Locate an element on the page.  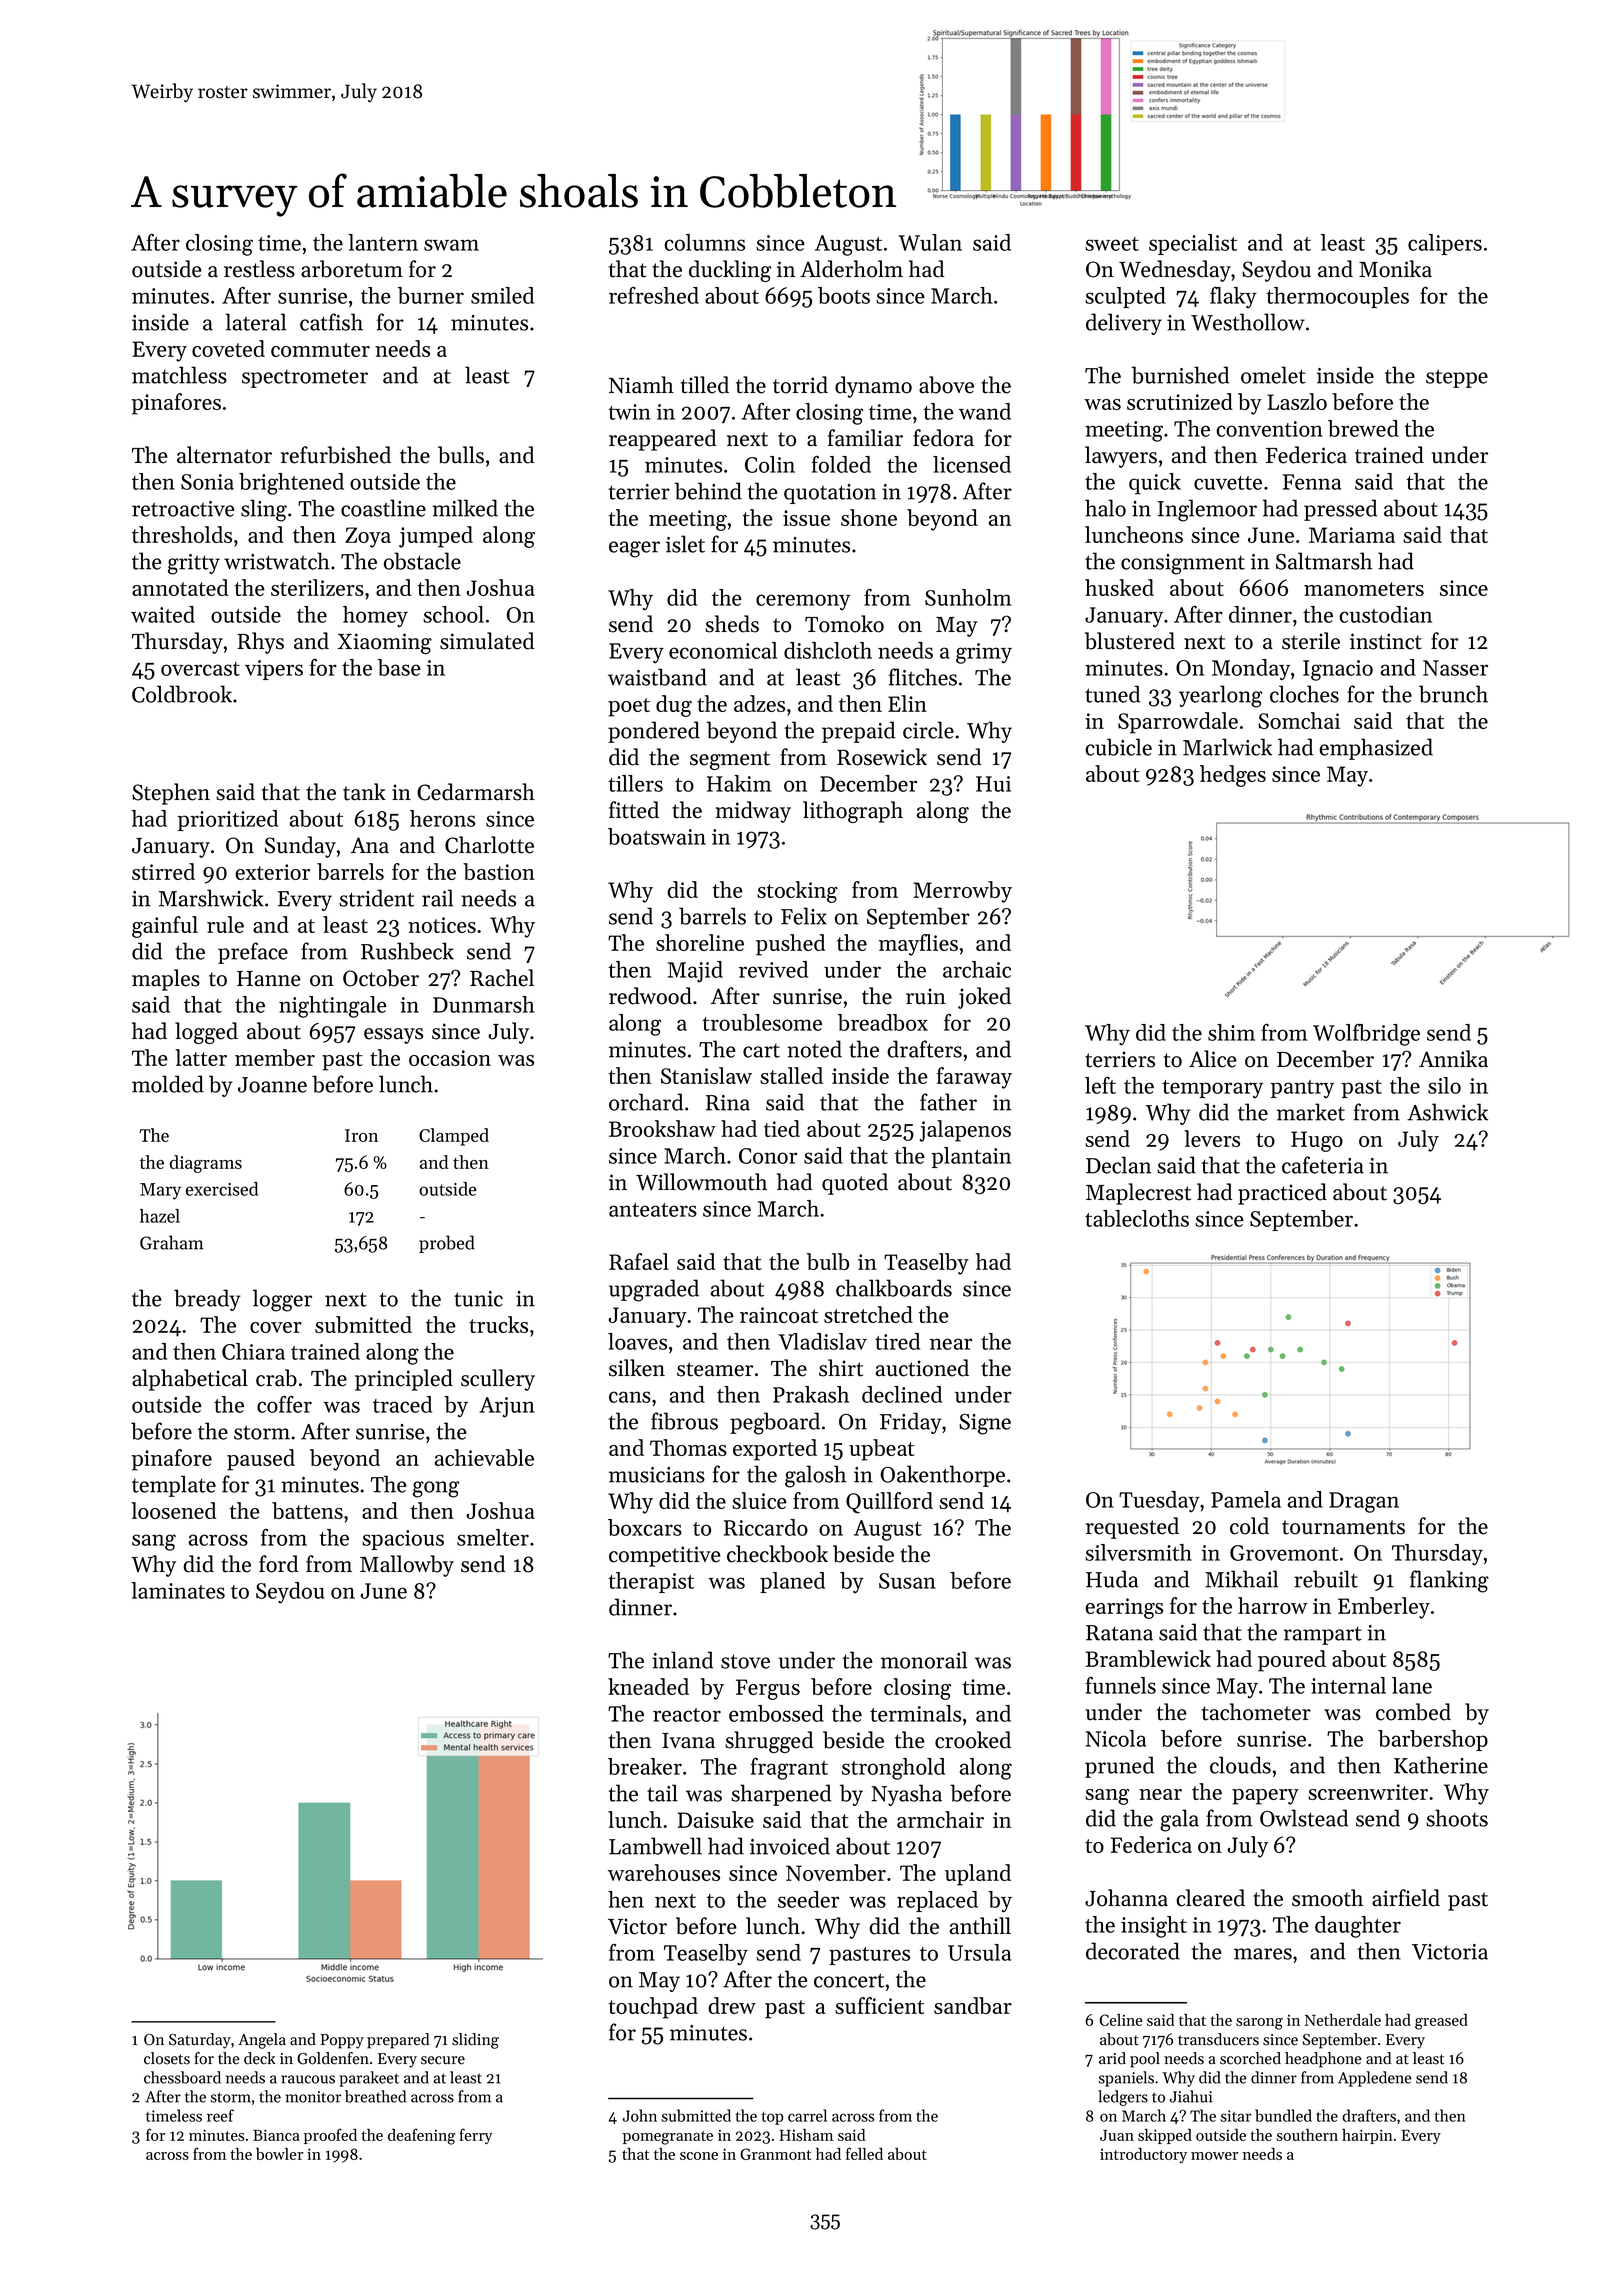
refurbished is located at coordinates (336, 455).
